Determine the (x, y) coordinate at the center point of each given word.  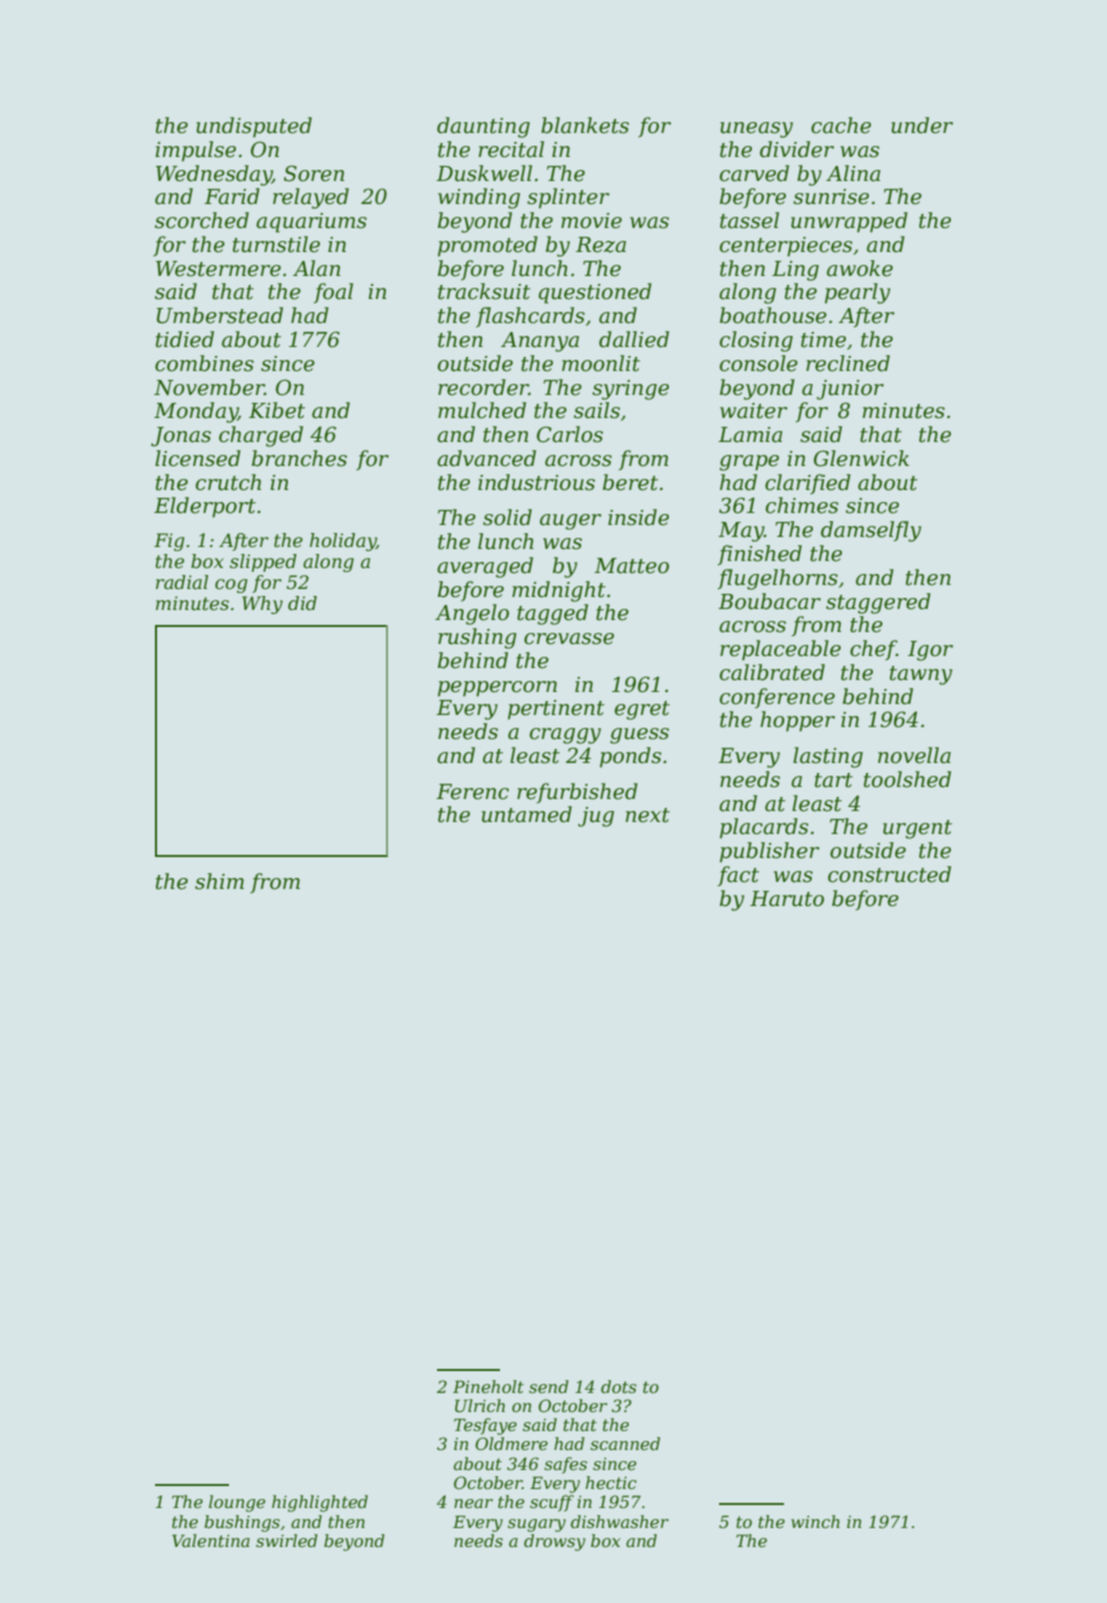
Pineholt (488, 1386)
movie (591, 221)
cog (231, 586)
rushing (477, 638)
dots (619, 1386)
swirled (287, 1540)
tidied (185, 339)
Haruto (787, 899)
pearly (857, 293)
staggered (878, 603)
